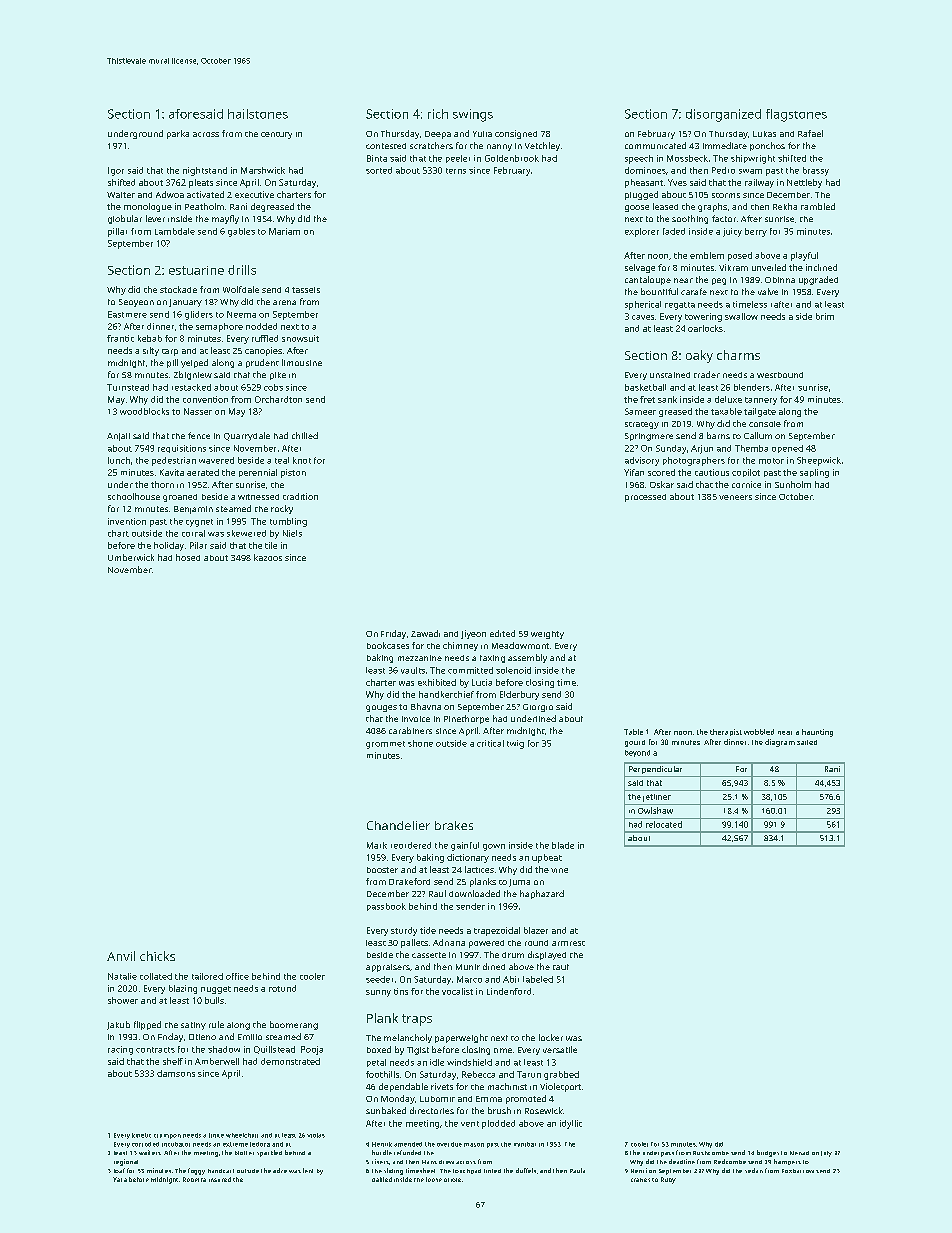 This image has width=952, height=1233. I want to click on loose, so click(434, 1179).
